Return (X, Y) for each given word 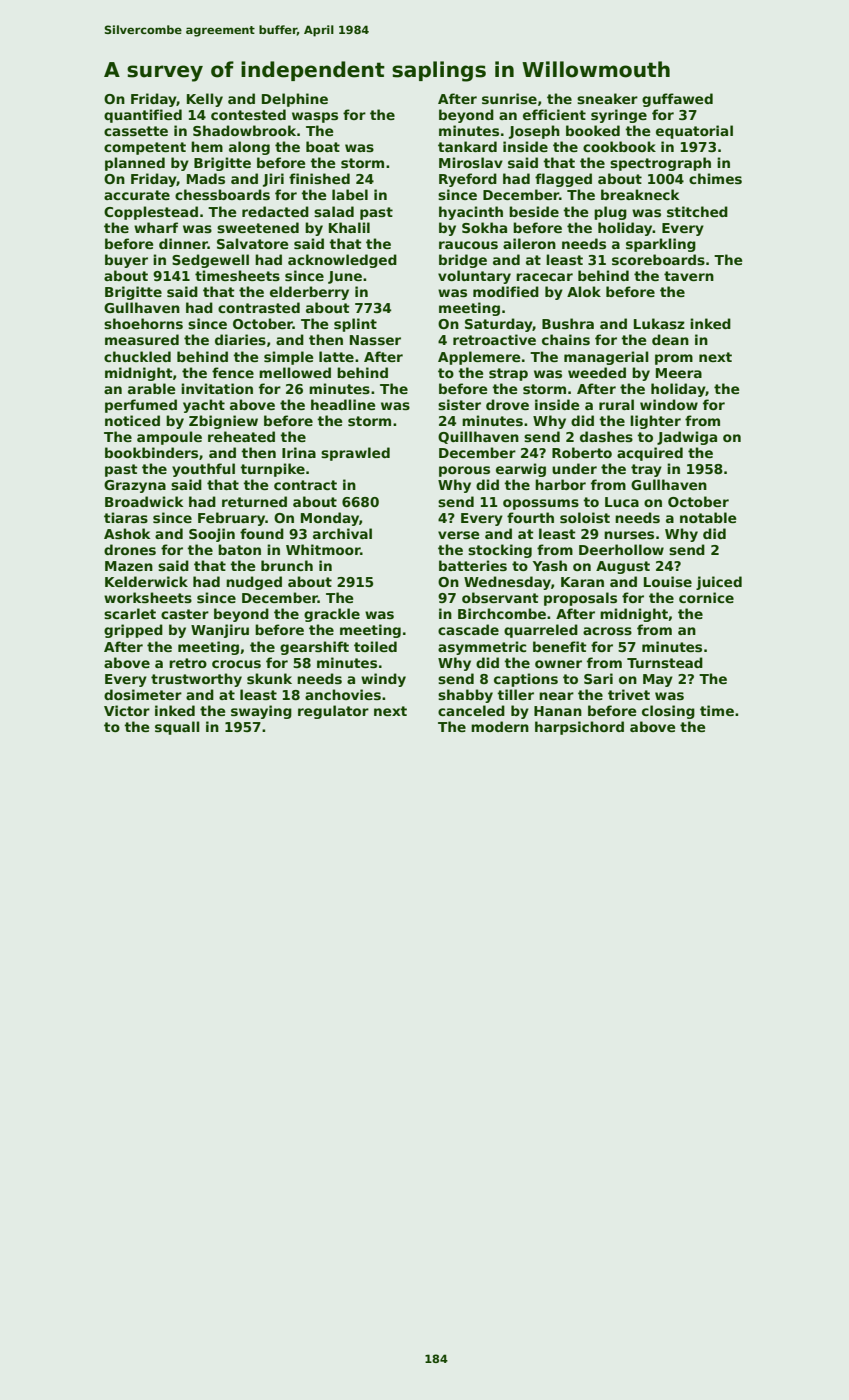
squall (177, 728)
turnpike (272, 470)
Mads (206, 178)
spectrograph (660, 164)
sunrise (509, 98)
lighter (655, 422)
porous (464, 471)
